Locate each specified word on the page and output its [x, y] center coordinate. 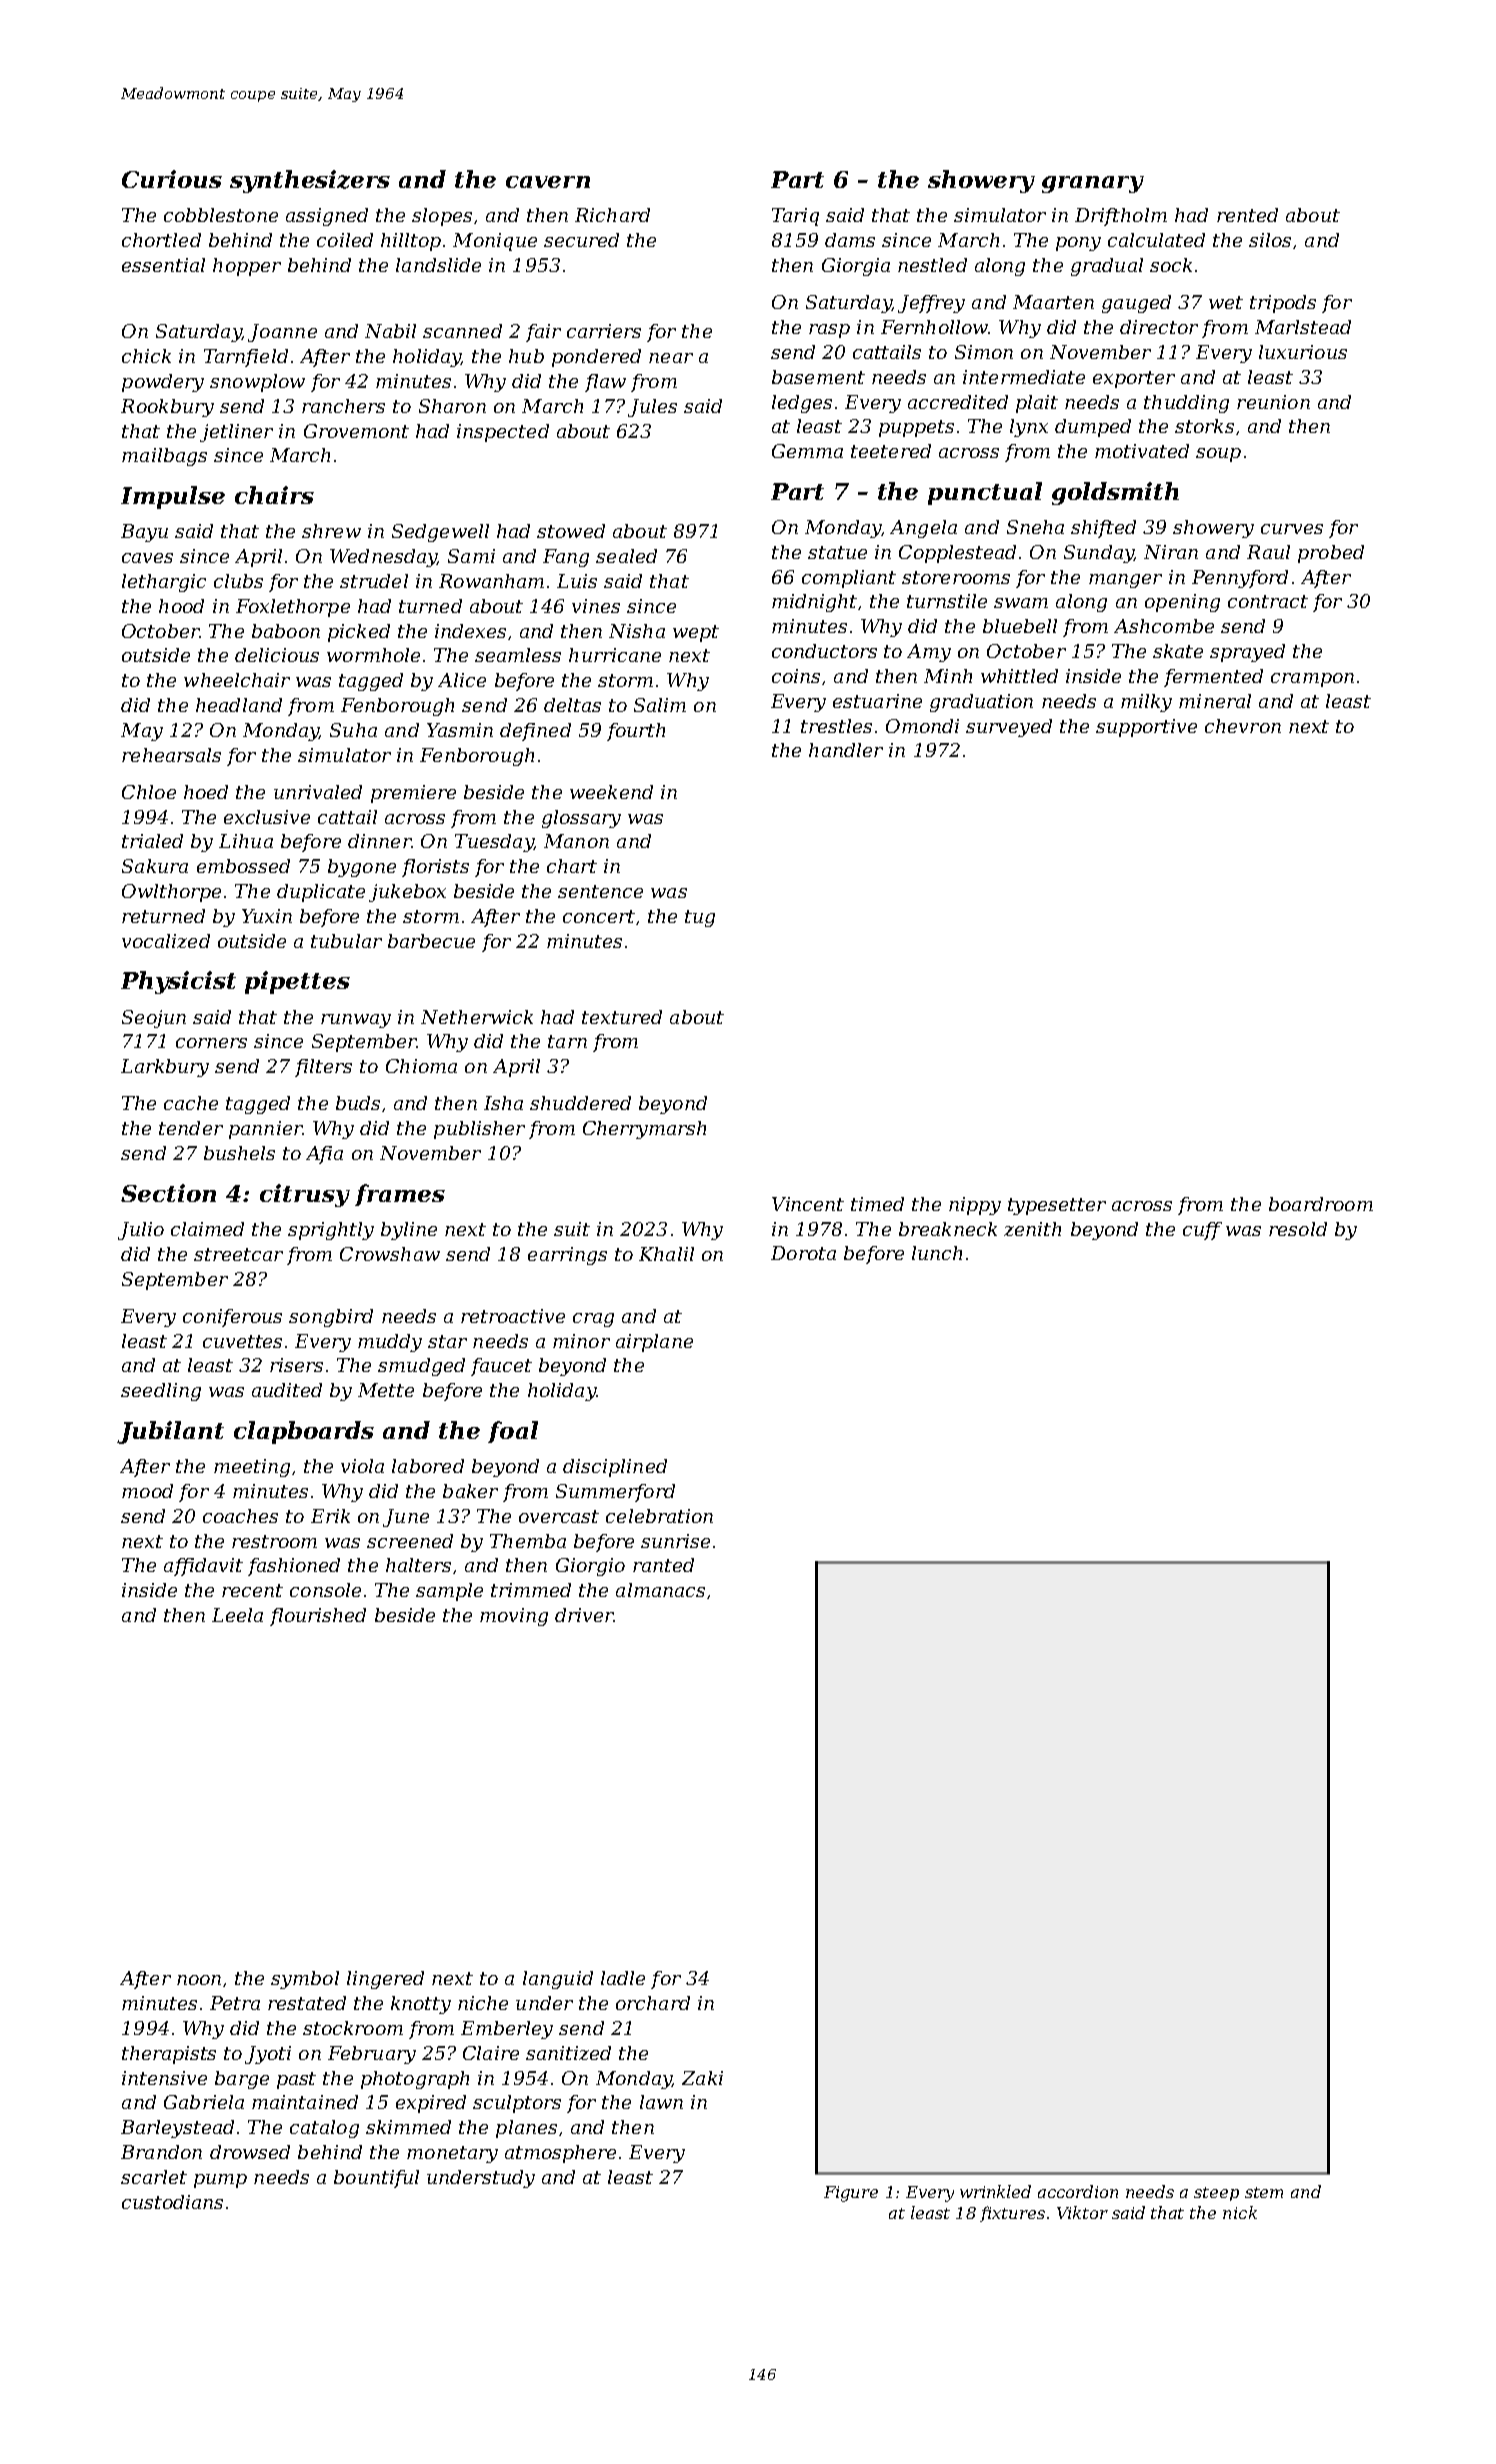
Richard [612, 215]
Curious [172, 179]
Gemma [807, 451]
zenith [1032, 1229]
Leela [237, 1615]
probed [1331, 554]
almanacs [660, 1590]
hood [181, 606]
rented [1247, 215]
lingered [385, 1980]
